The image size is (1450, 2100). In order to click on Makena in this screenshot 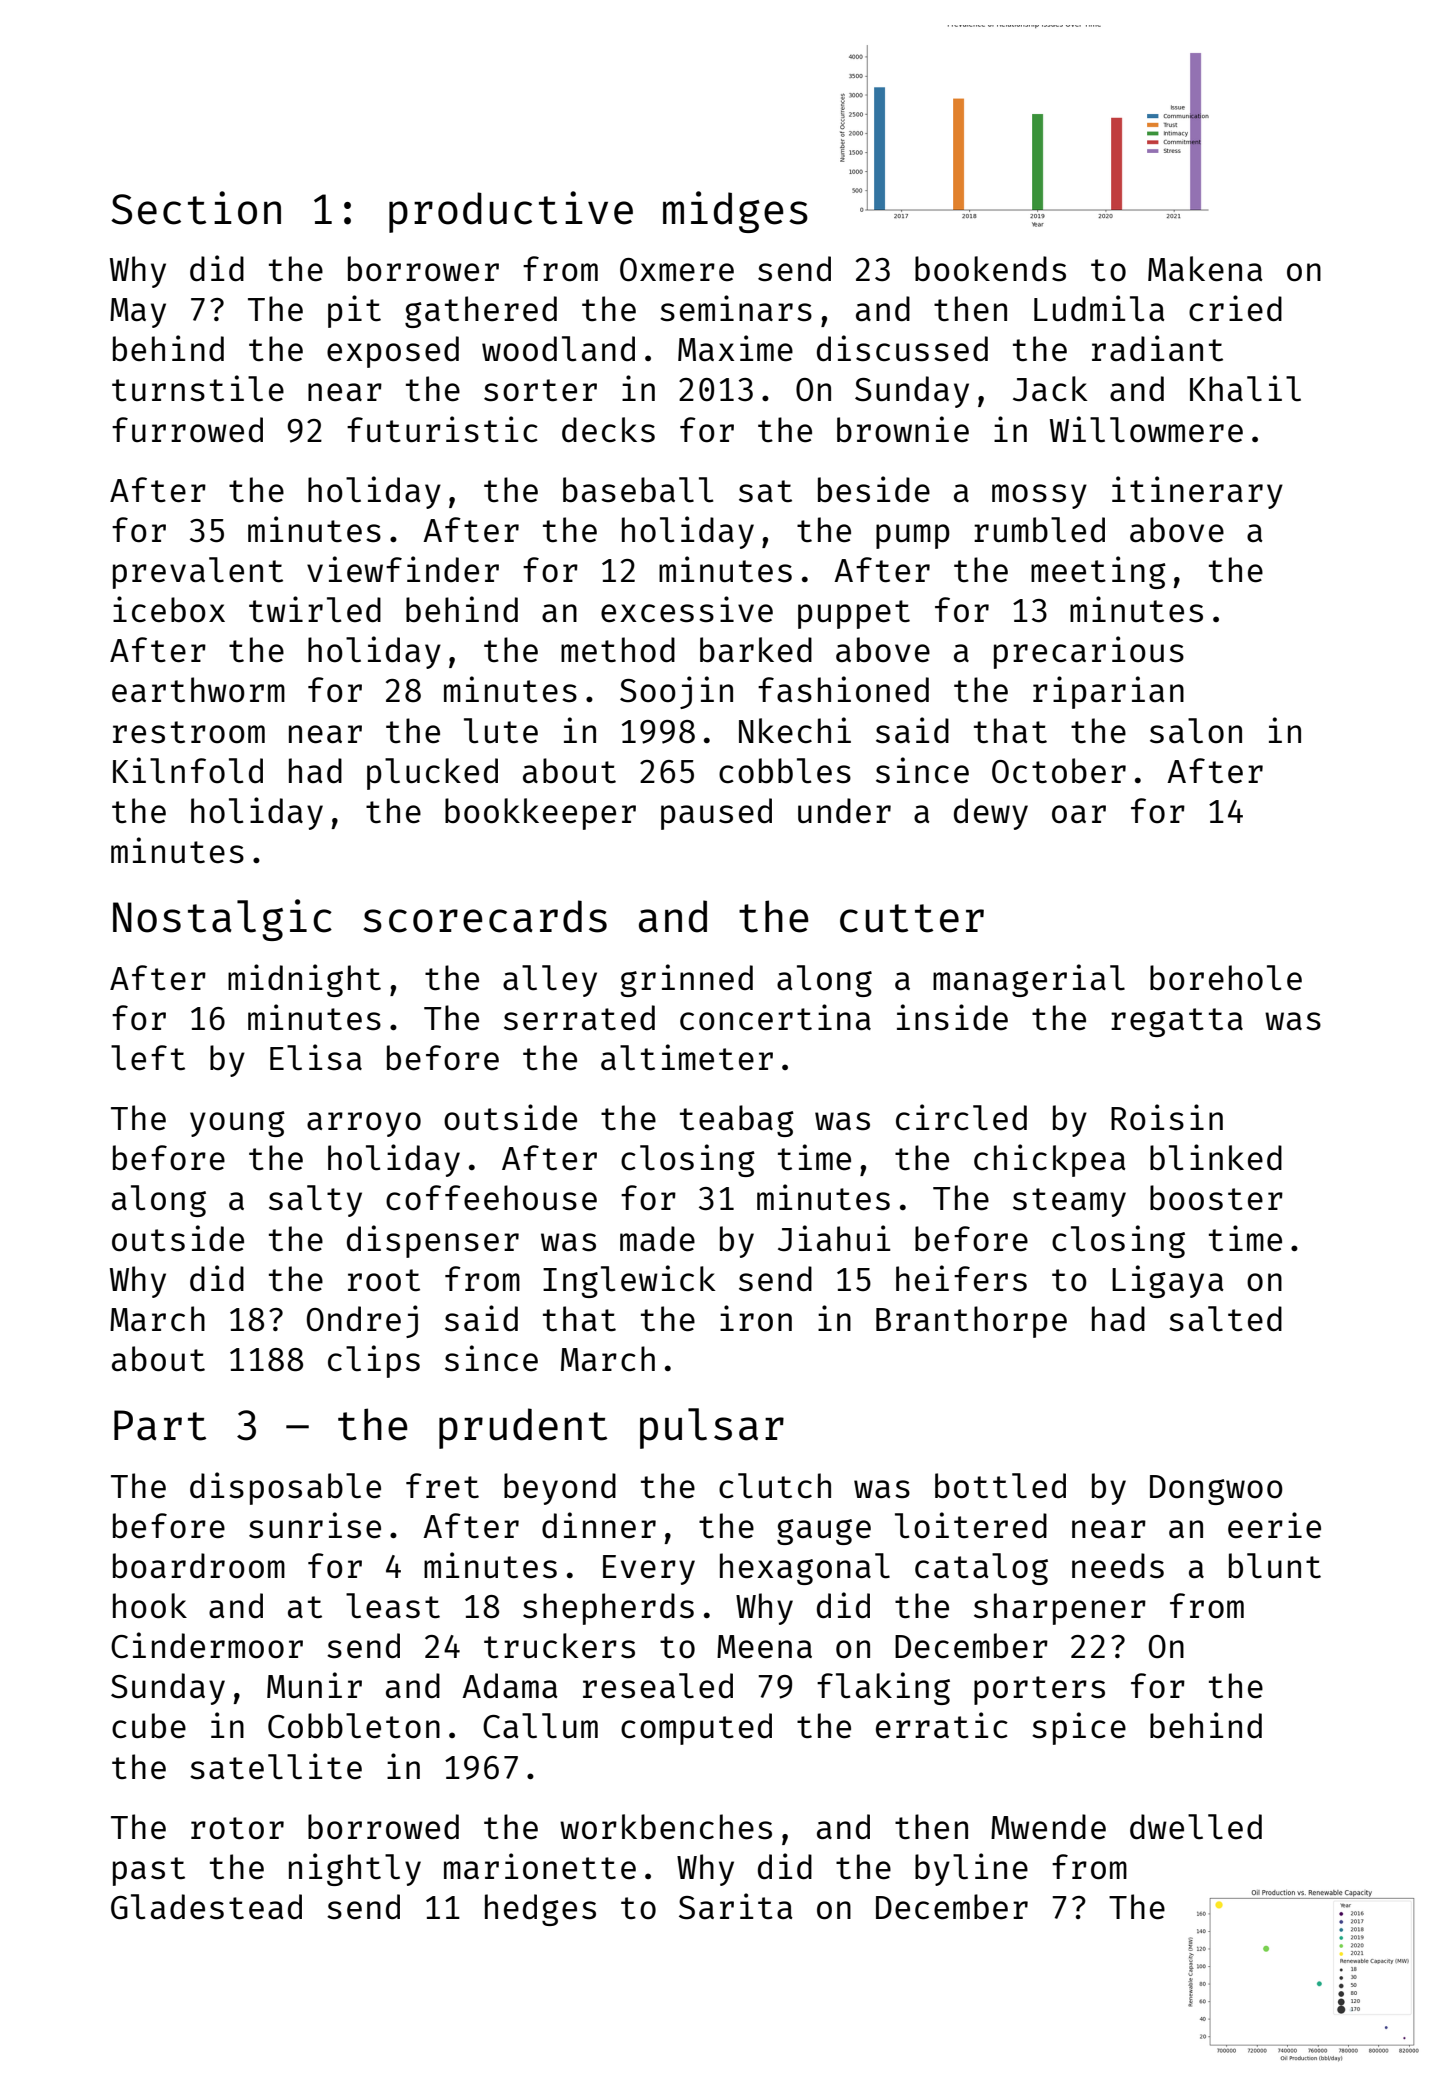, I will do `click(1205, 269)`.
